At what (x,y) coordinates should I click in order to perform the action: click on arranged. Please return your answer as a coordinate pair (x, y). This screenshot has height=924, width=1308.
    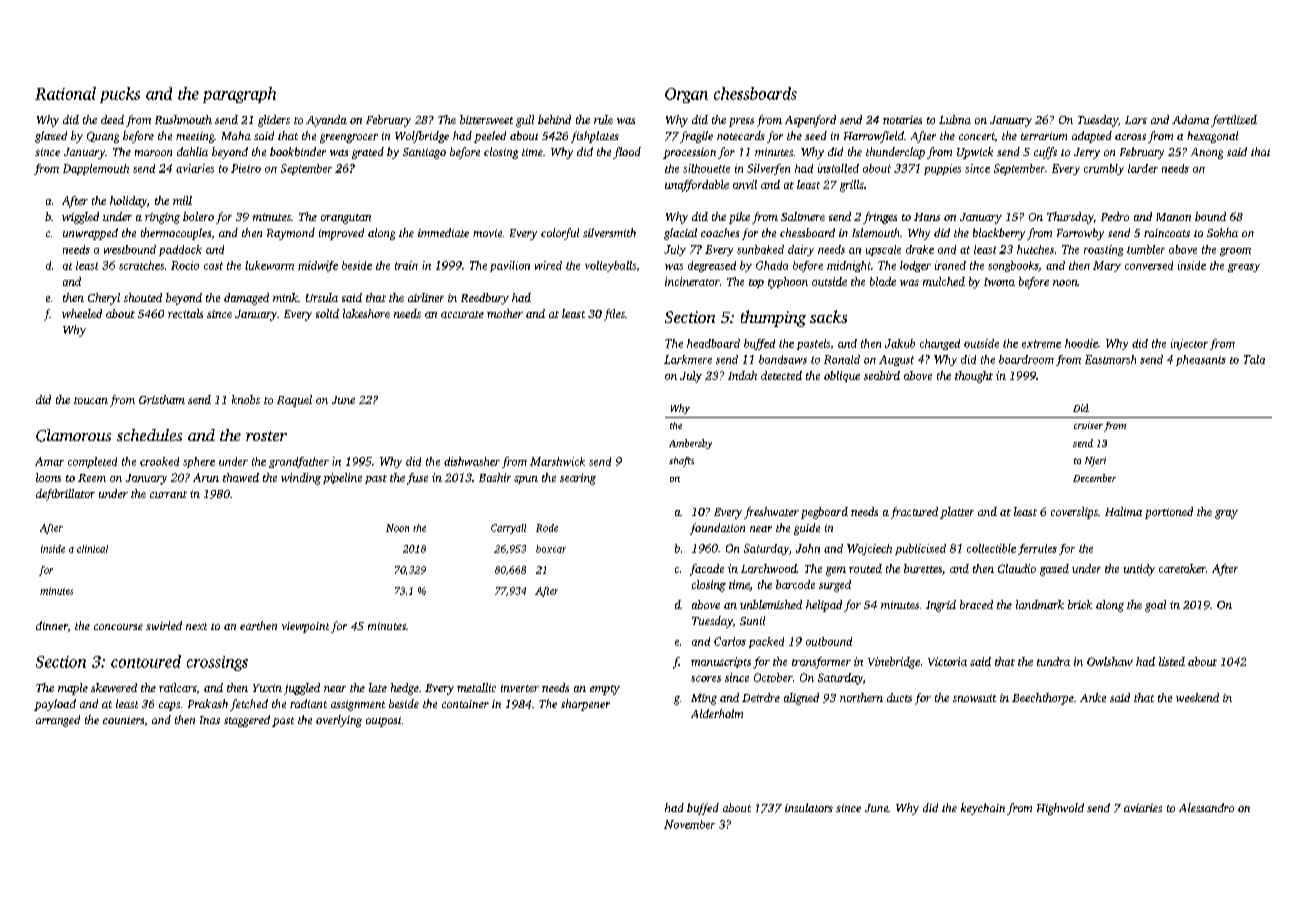
    Looking at the image, I should click on (58, 721).
